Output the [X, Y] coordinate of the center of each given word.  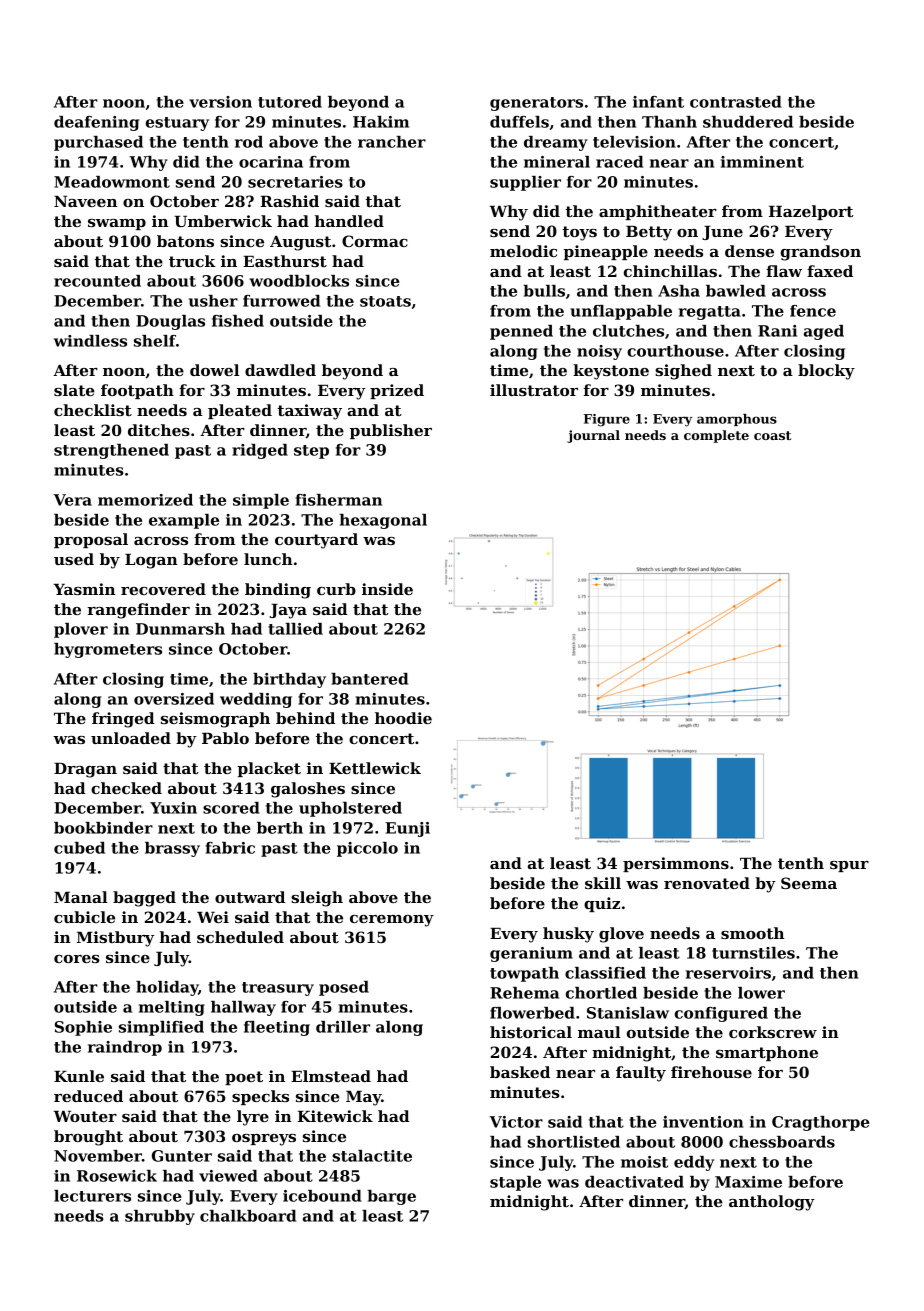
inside [387, 589]
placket [269, 769]
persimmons [676, 864]
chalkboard [248, 1216]
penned [521, 332]
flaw [784, 271]
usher [213, 301]
